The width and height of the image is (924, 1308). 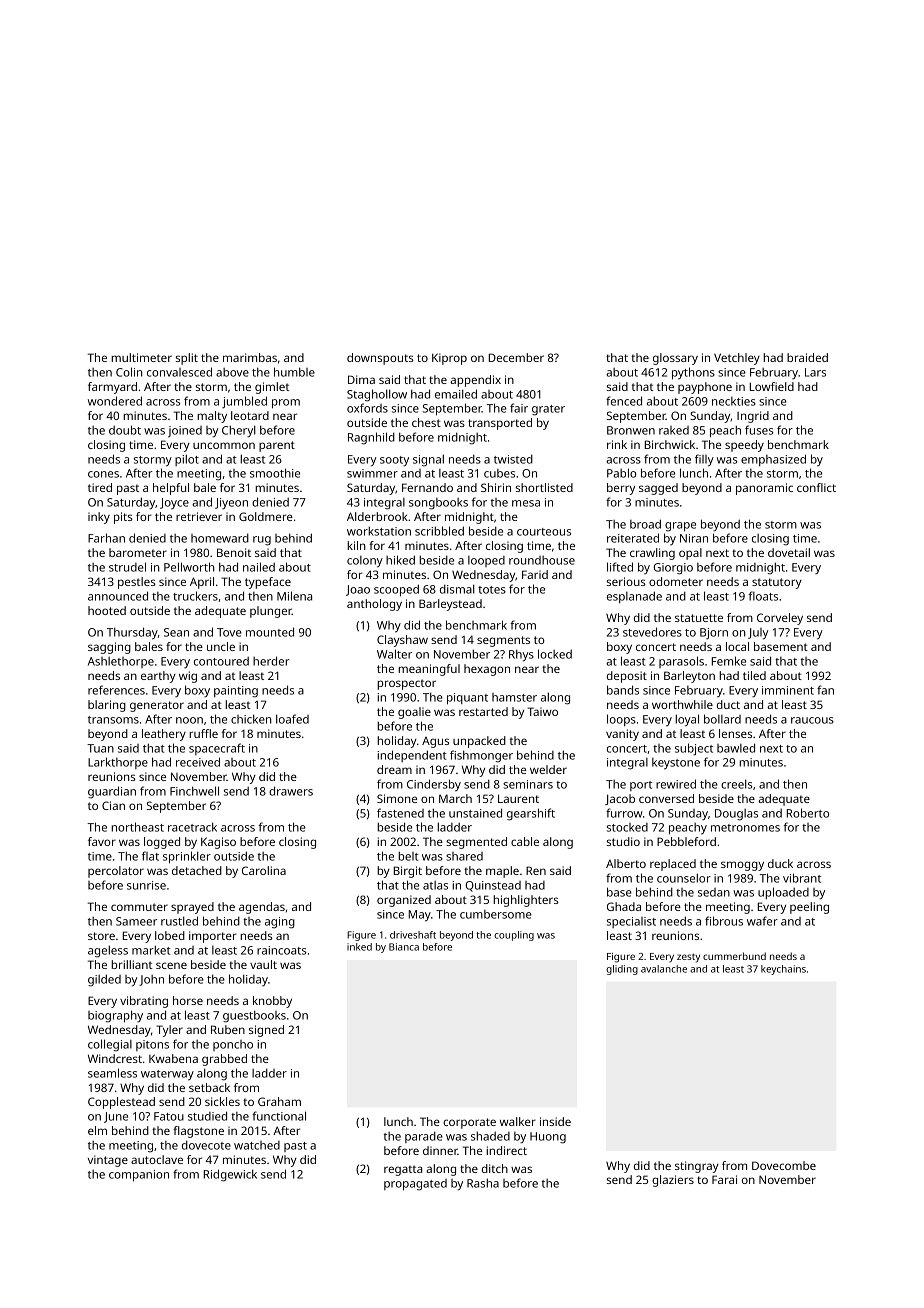 What do you see at coordinates (251, 719) in the image?
I see `chicken` at bounding box center [251, 719].
